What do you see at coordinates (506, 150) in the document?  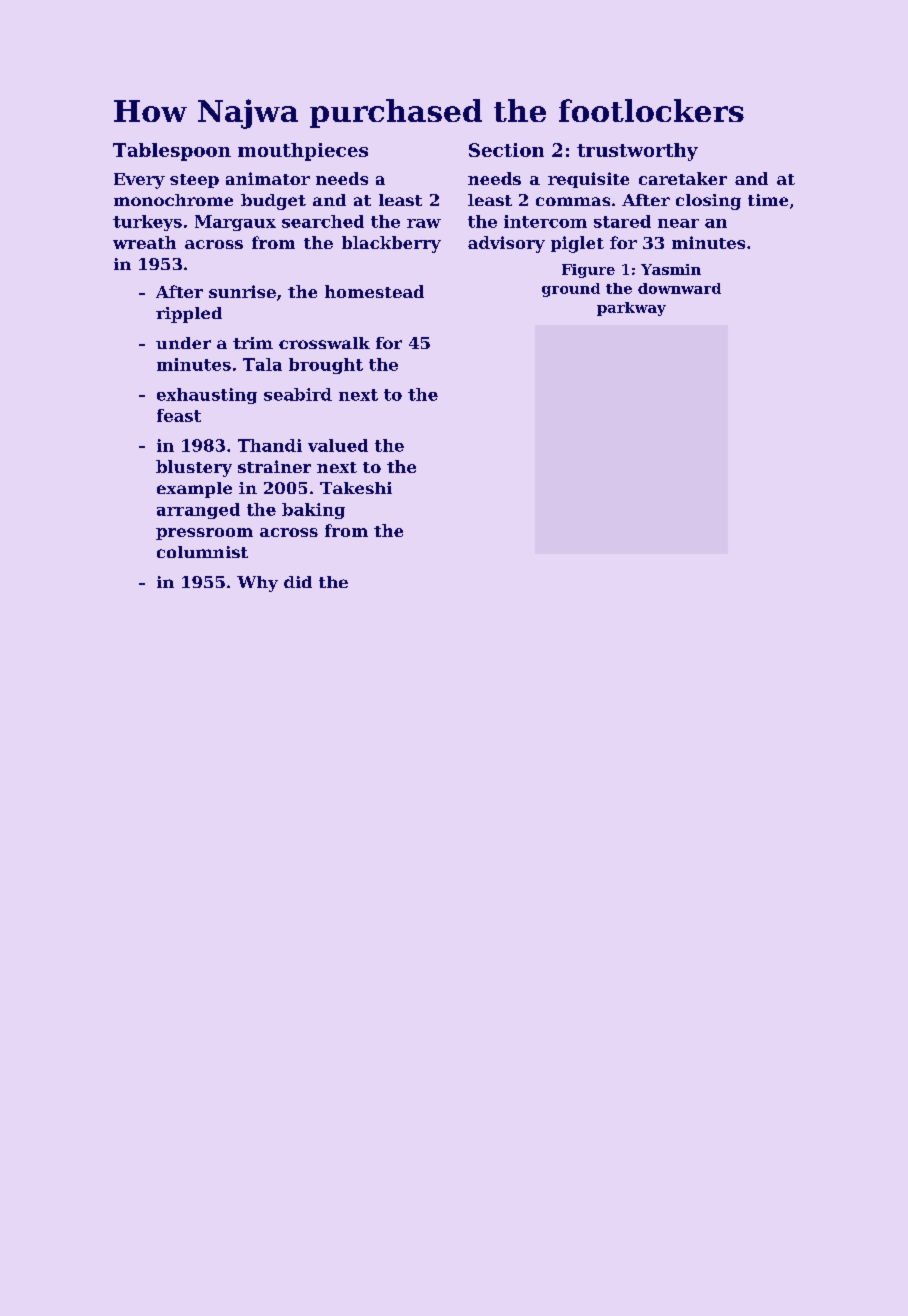 I see `Section` at bounding box center [506, 150].
